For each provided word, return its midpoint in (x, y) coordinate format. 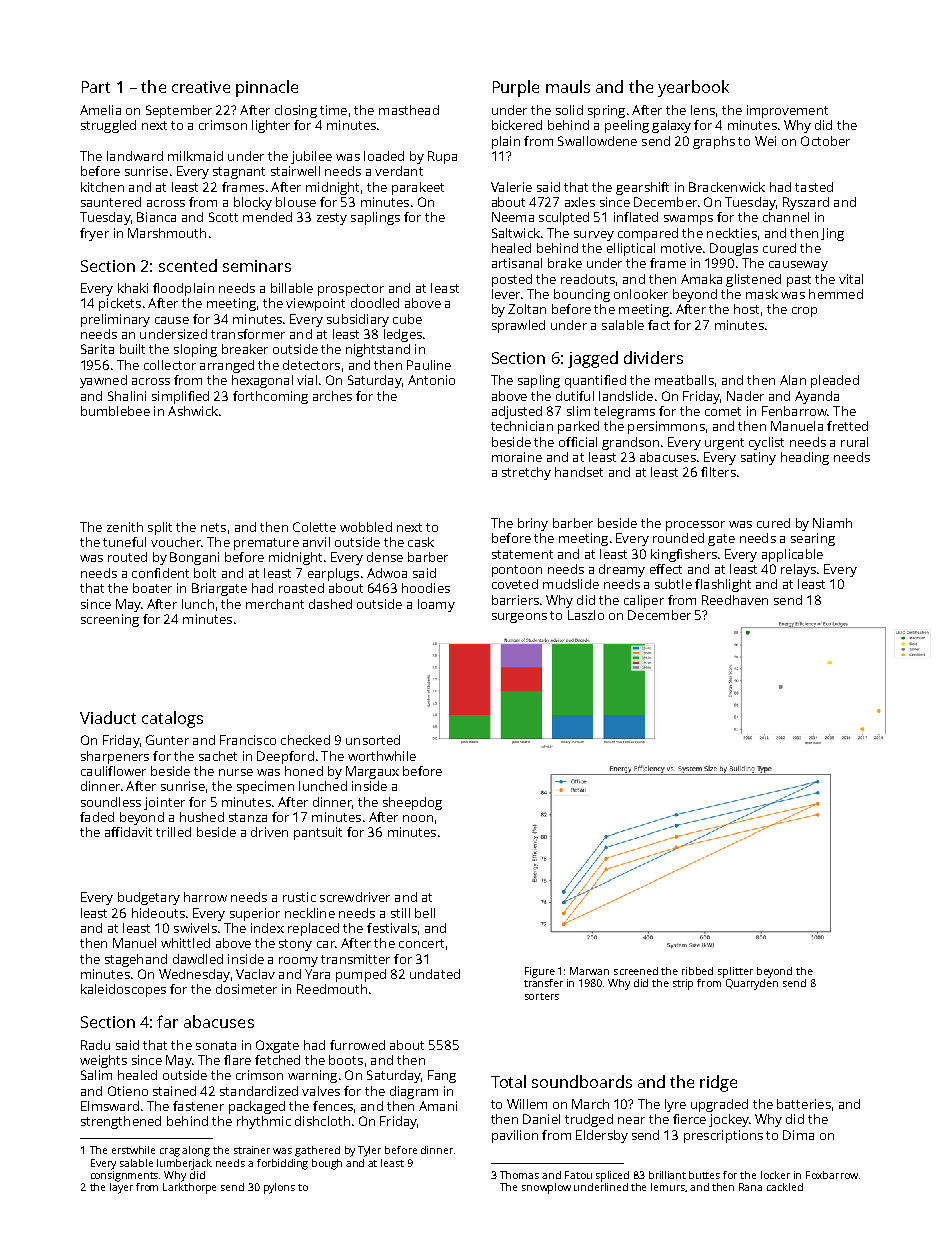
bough (327, 1164)
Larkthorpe (189, 1188)
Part (96, 87)
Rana (750, 1187)
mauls (568, 86)
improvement (787, 111)
